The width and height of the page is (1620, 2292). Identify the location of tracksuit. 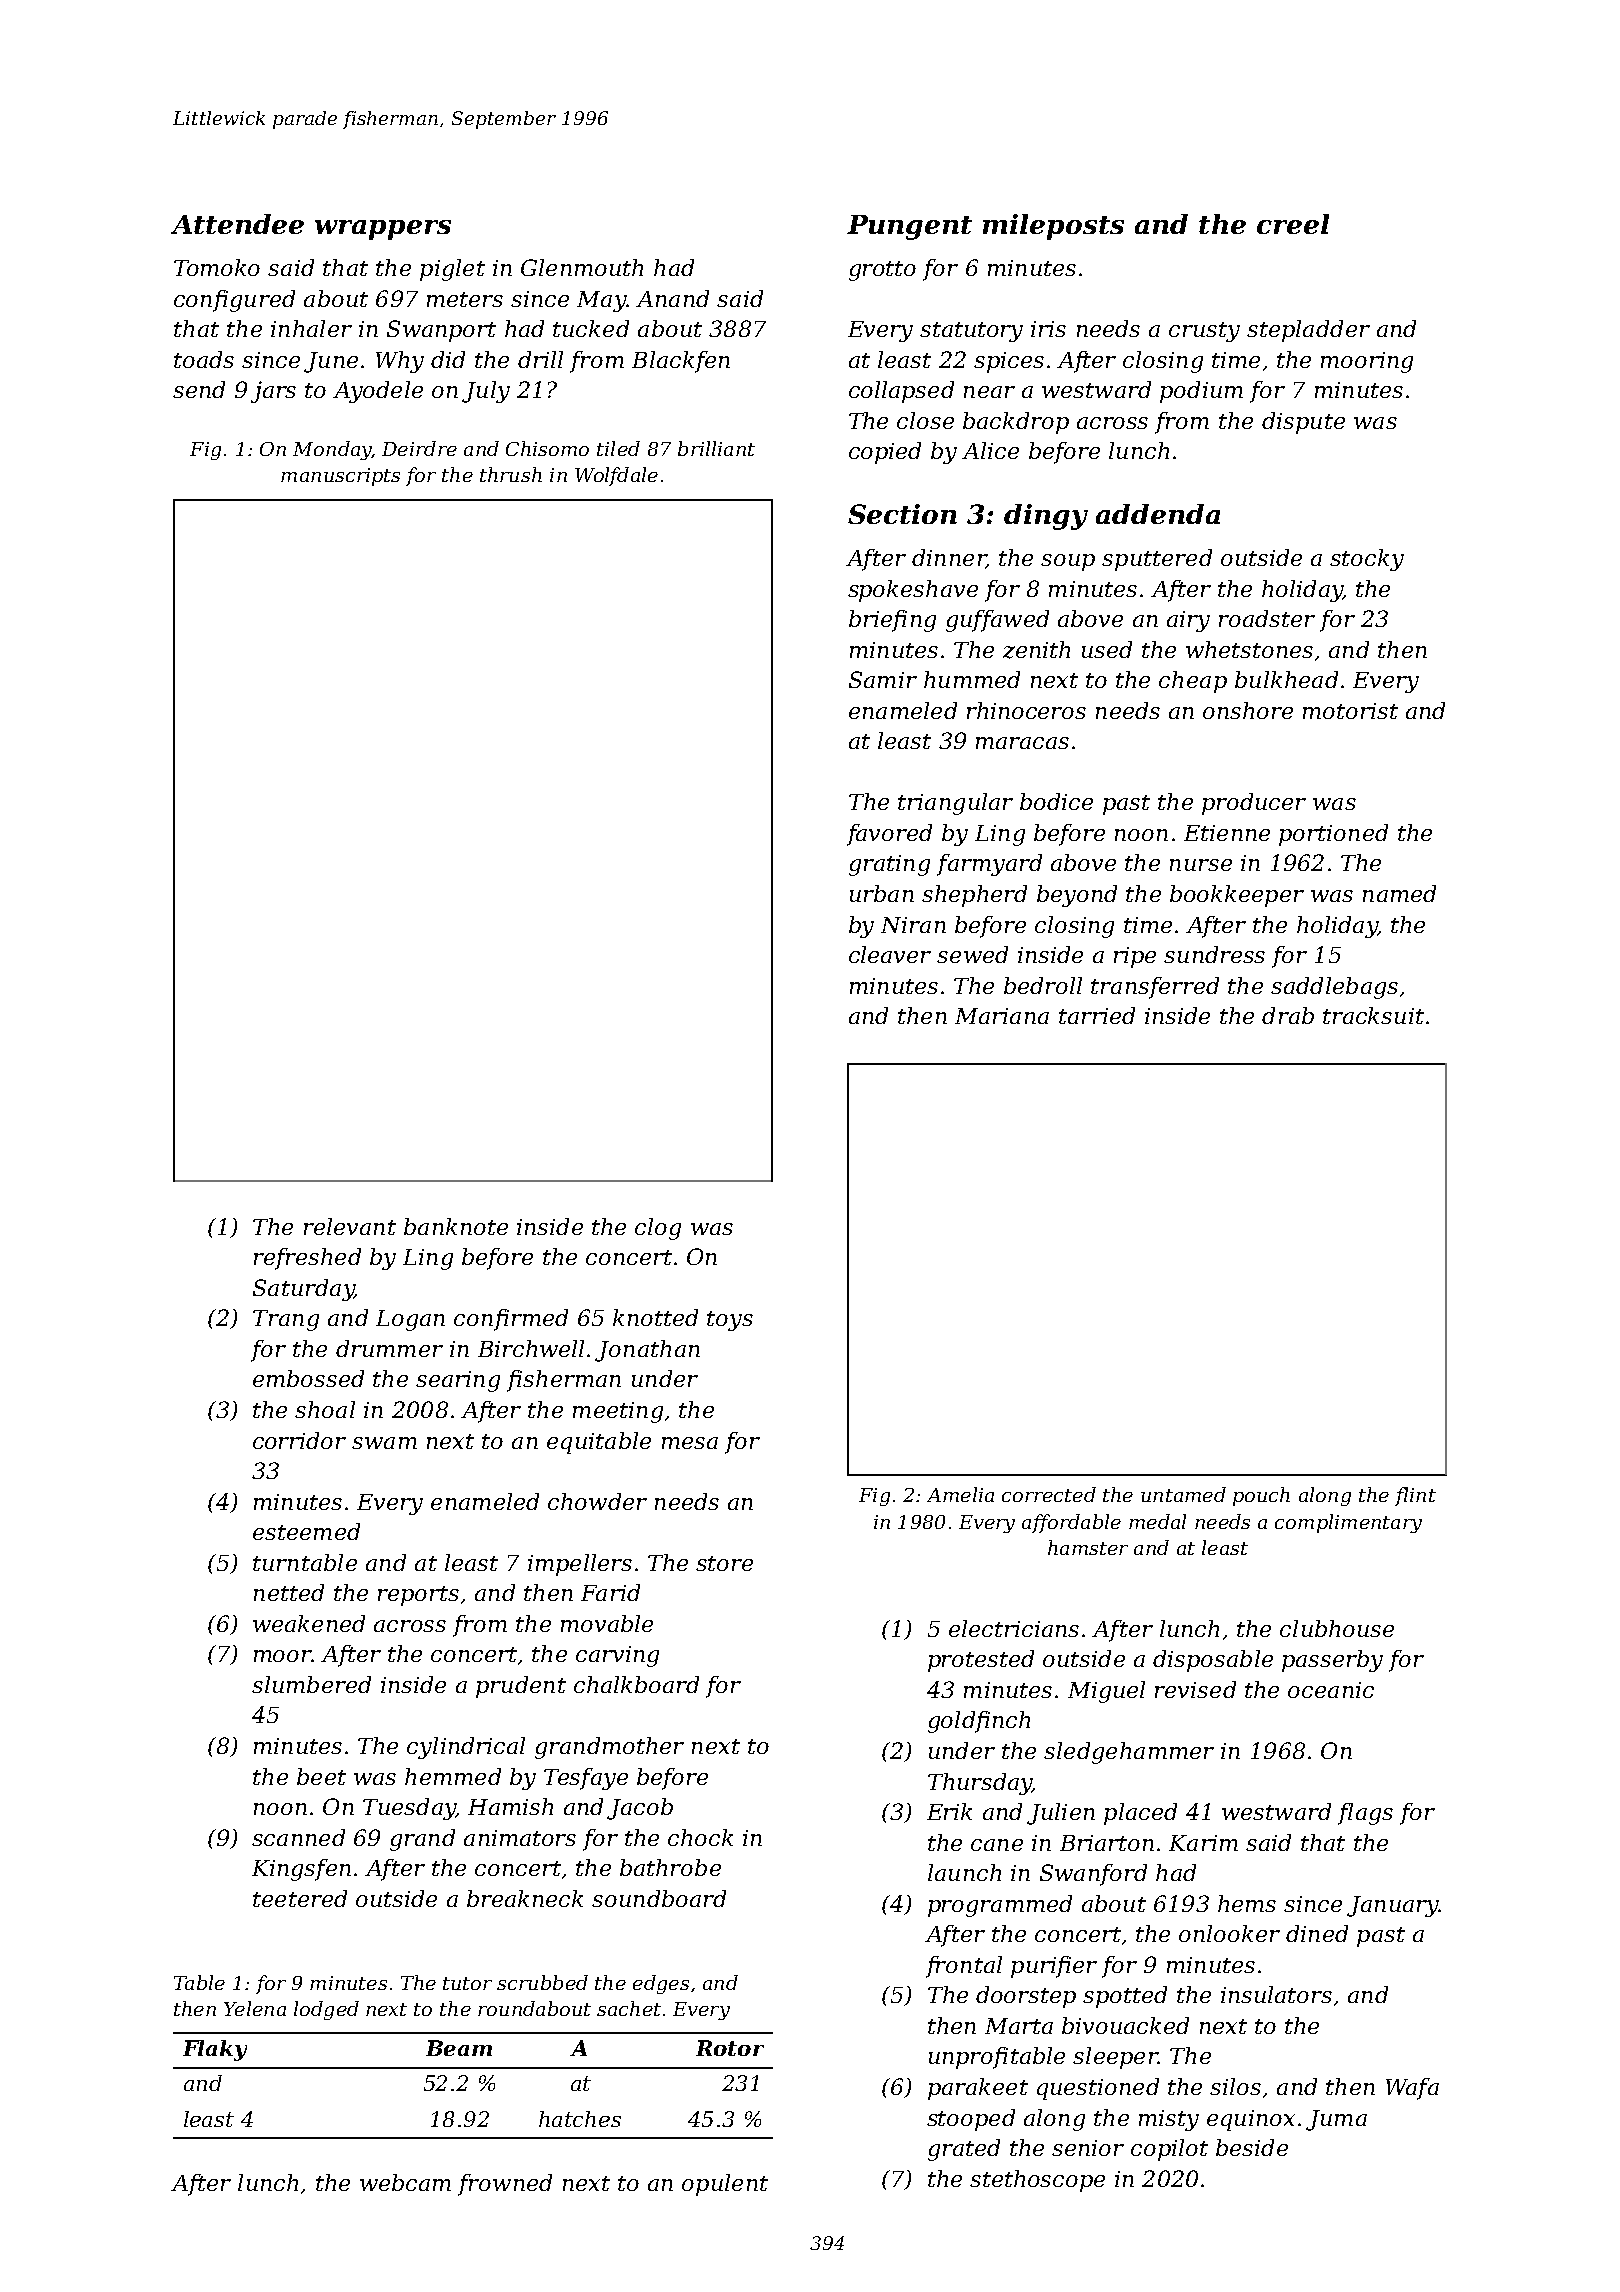
(1373, 1015).
